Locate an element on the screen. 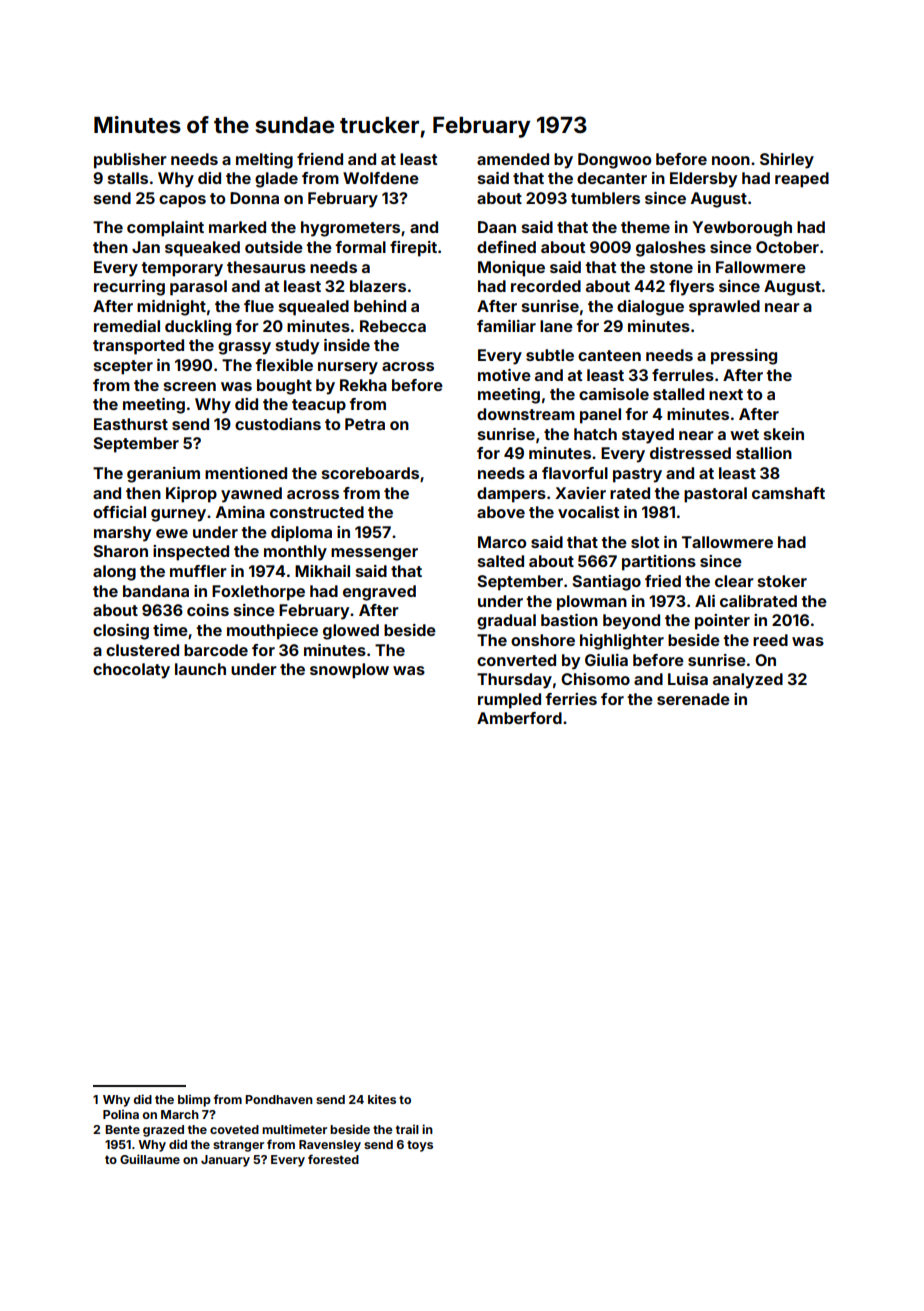 This screenshot has width=924, height=1311. mouthpiece is located at coordinates (272, 632).
